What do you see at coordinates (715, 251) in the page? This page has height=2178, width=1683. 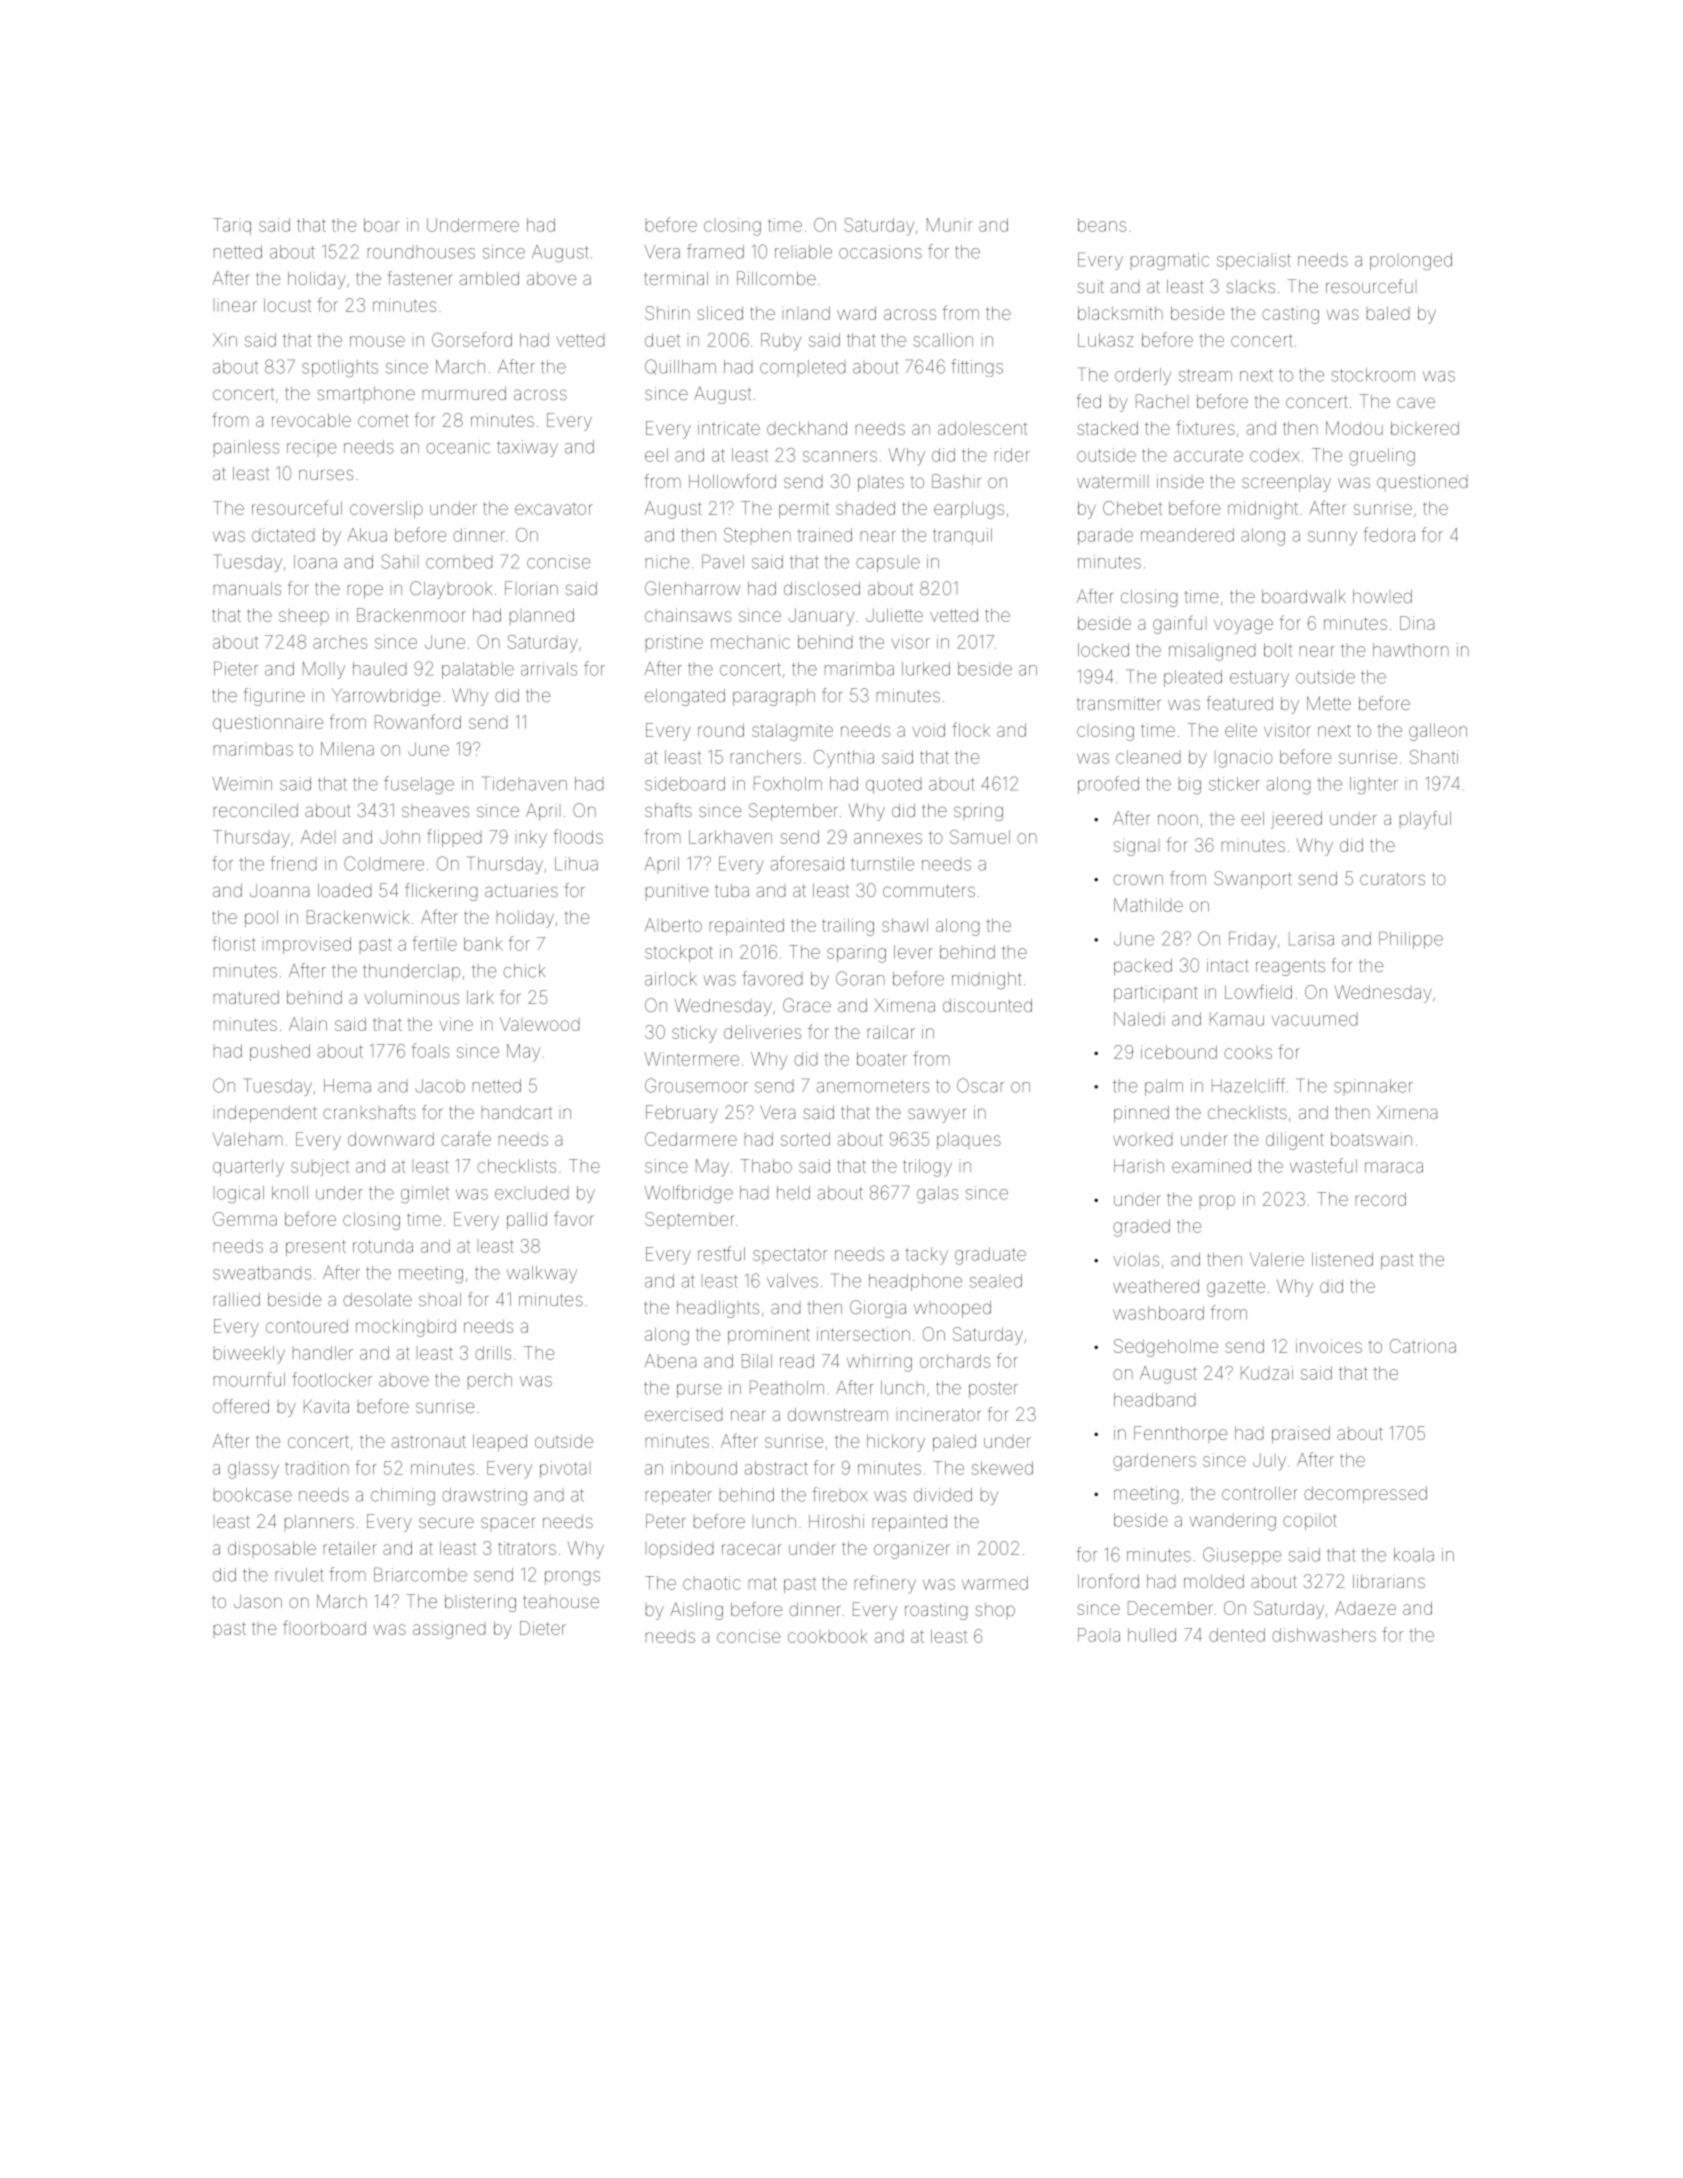 I see `framed` at bounding box center [715, 251].
